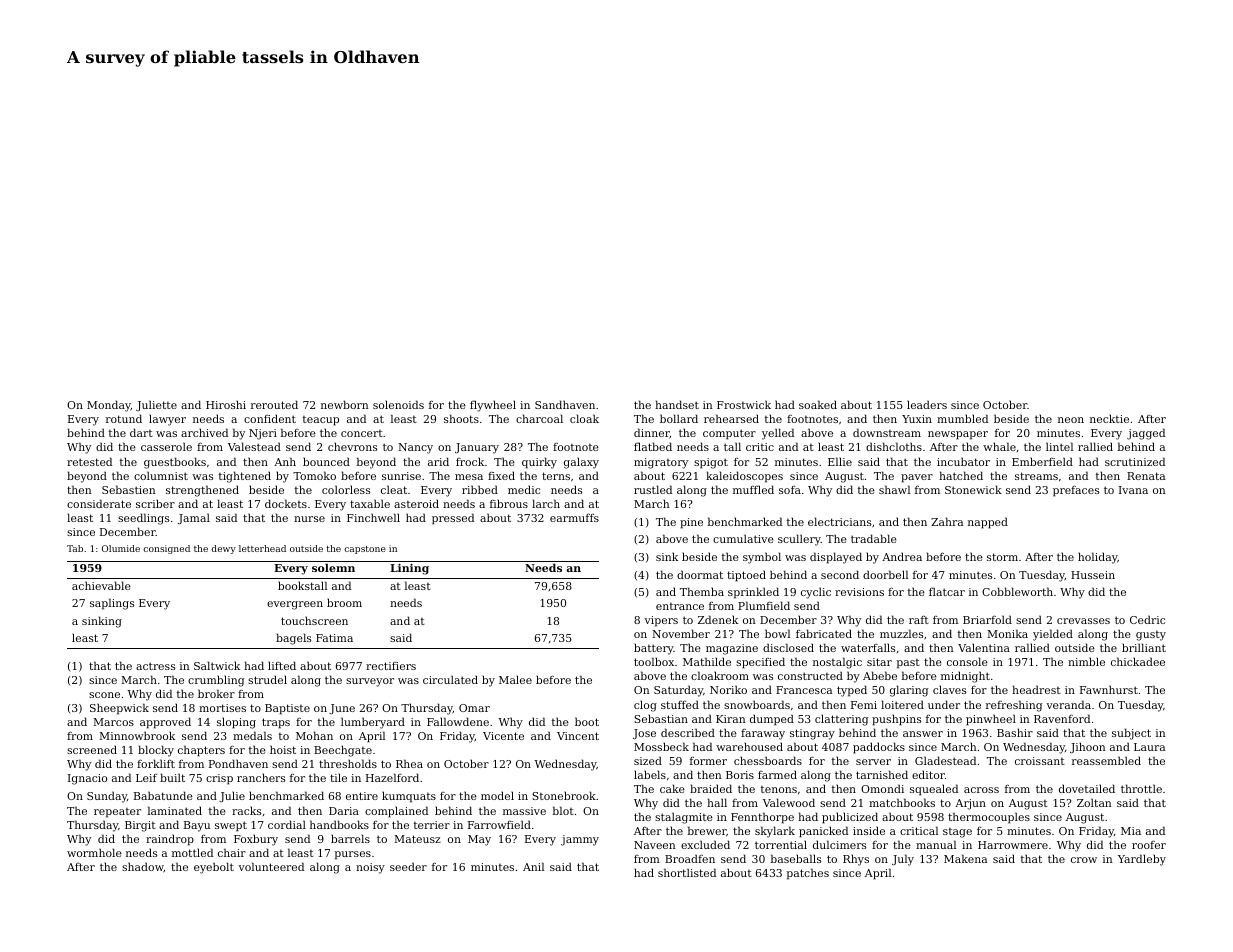 This screenshot has width=1233, height=952. I want to click on arid, so click(438, 461).
